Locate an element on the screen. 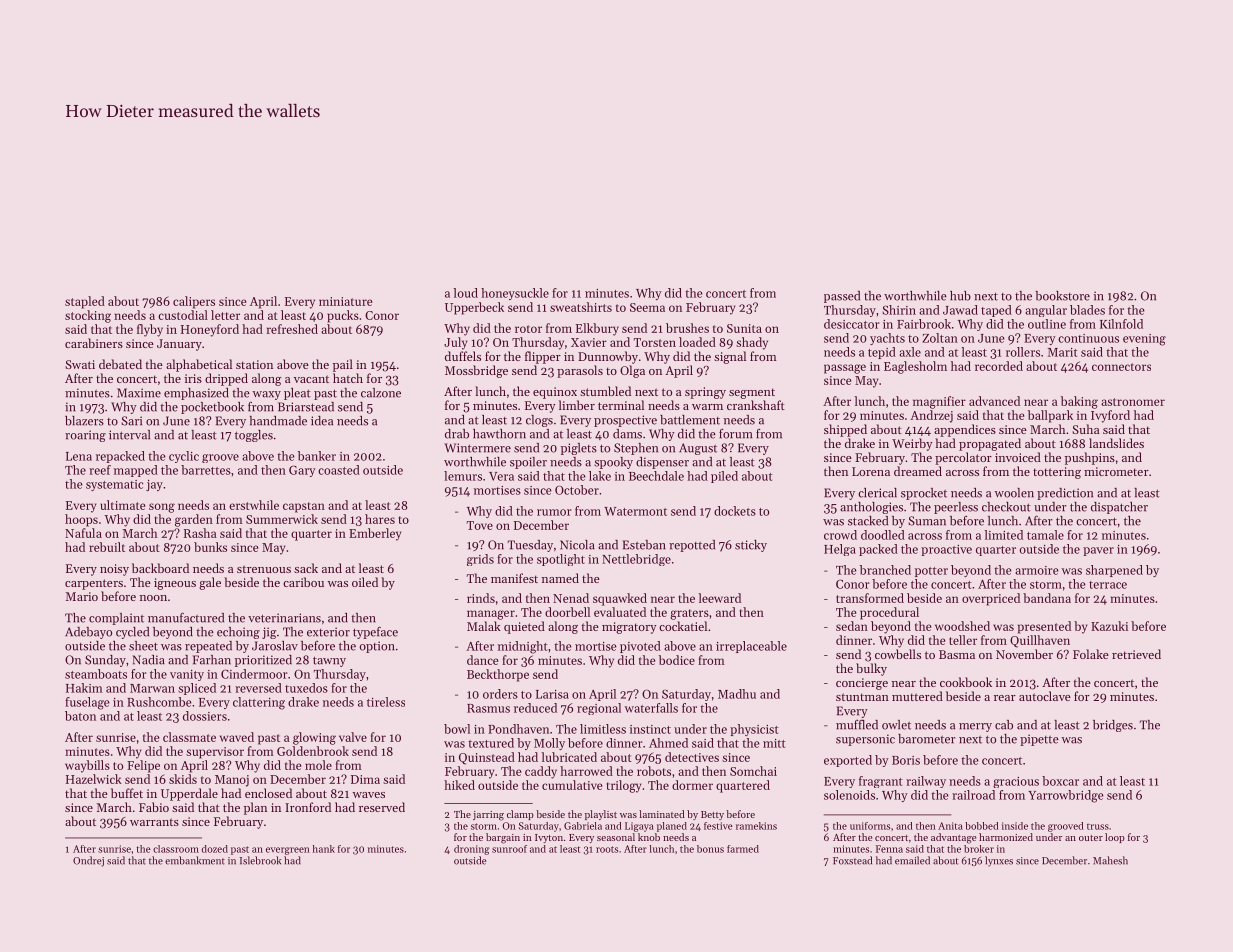  calipers is located at coordinates (194, 302).
